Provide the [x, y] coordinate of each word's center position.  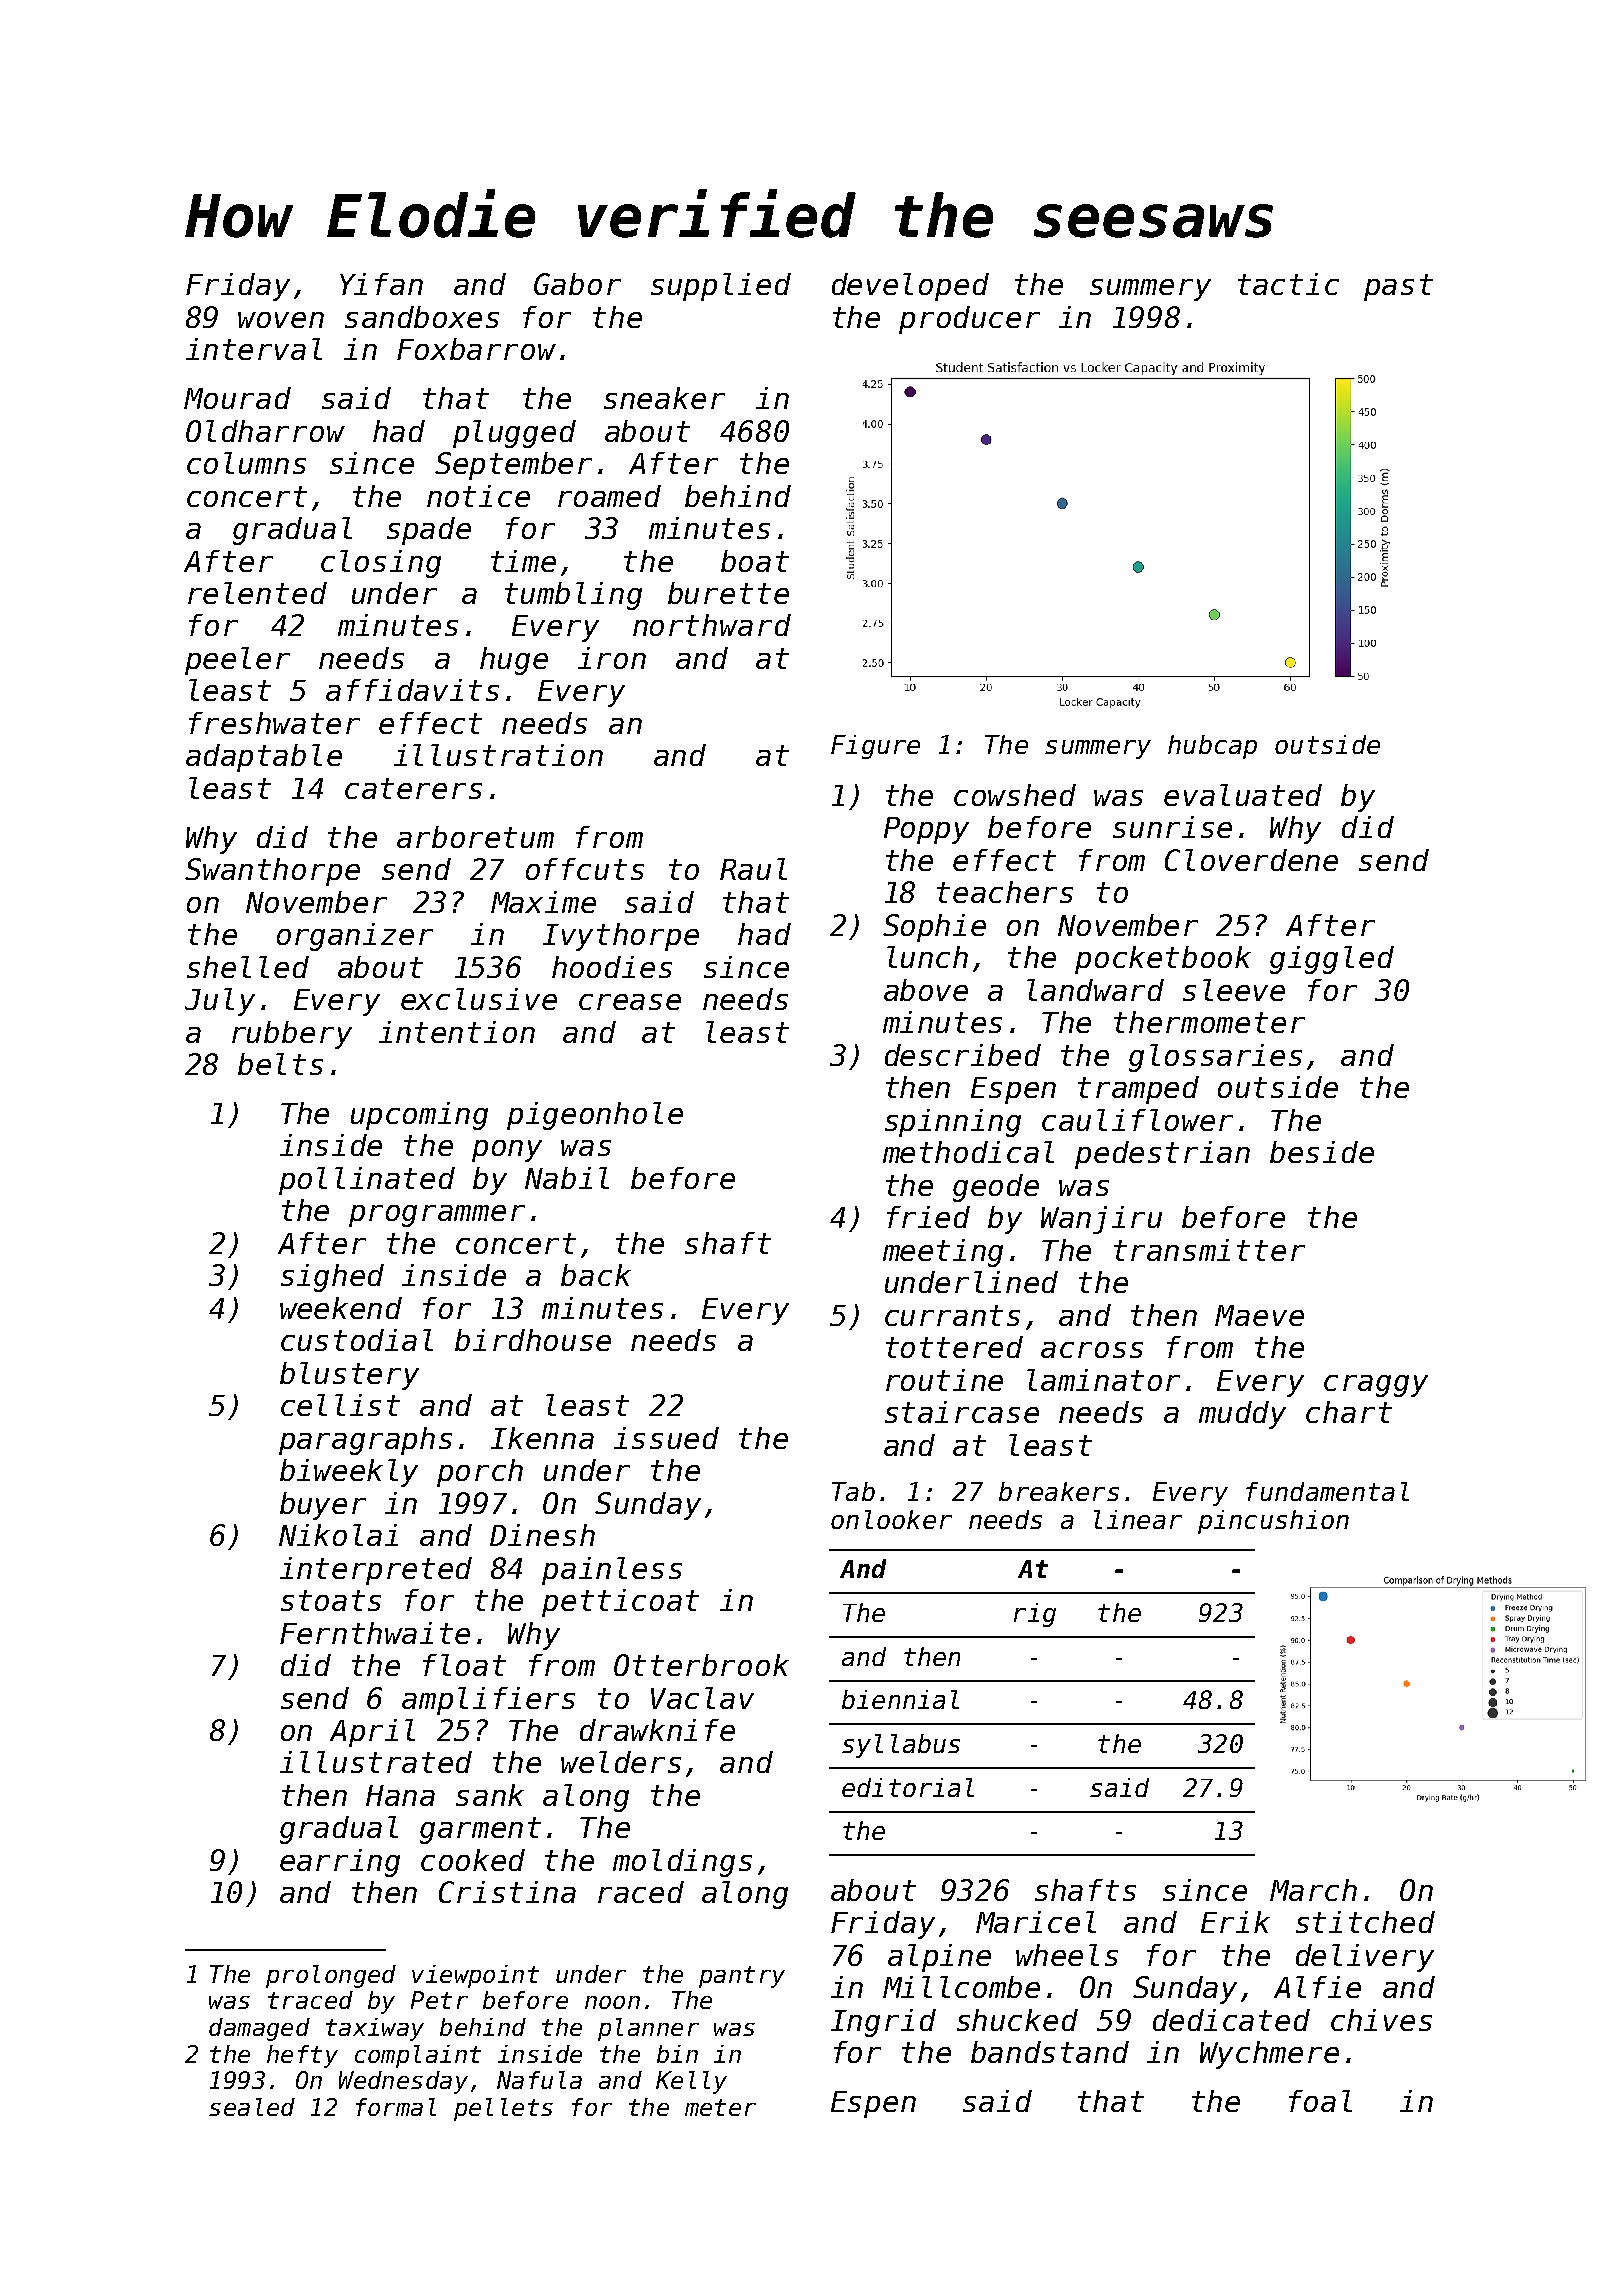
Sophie [934, 928]
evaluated [1243, 795]
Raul [753, 869]
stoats [331, 1600]
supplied [721, 287]
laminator [1103, 1380]
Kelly [691, 2082]
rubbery [292, 1035]
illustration [498, 755]
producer [969, 320]
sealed [252, 2107]
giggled [1332, 960]
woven [281, 320]
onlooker [891, 1519]
